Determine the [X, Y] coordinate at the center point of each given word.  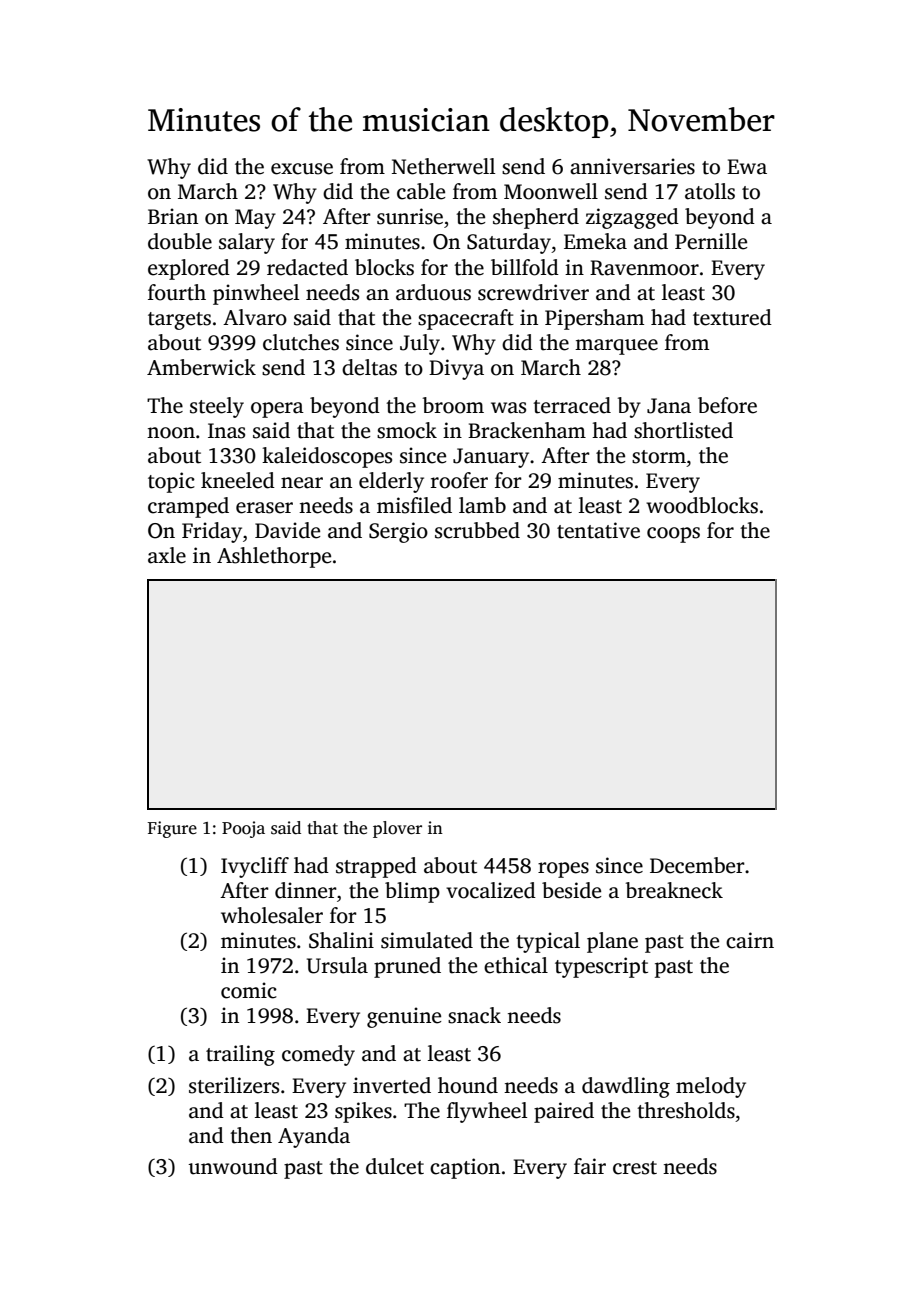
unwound [233, 1166]
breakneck [674, 890]
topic [171, 482]
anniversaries [632, 166]
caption [465, 1168]
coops [673, 535]
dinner [306, 890]
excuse [302, 169]
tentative [598, 530]
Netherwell [443, 166]
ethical [516, 965]
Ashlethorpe [274, 557]
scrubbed [477, 530]
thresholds [686, 1110]
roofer [459, 480]
